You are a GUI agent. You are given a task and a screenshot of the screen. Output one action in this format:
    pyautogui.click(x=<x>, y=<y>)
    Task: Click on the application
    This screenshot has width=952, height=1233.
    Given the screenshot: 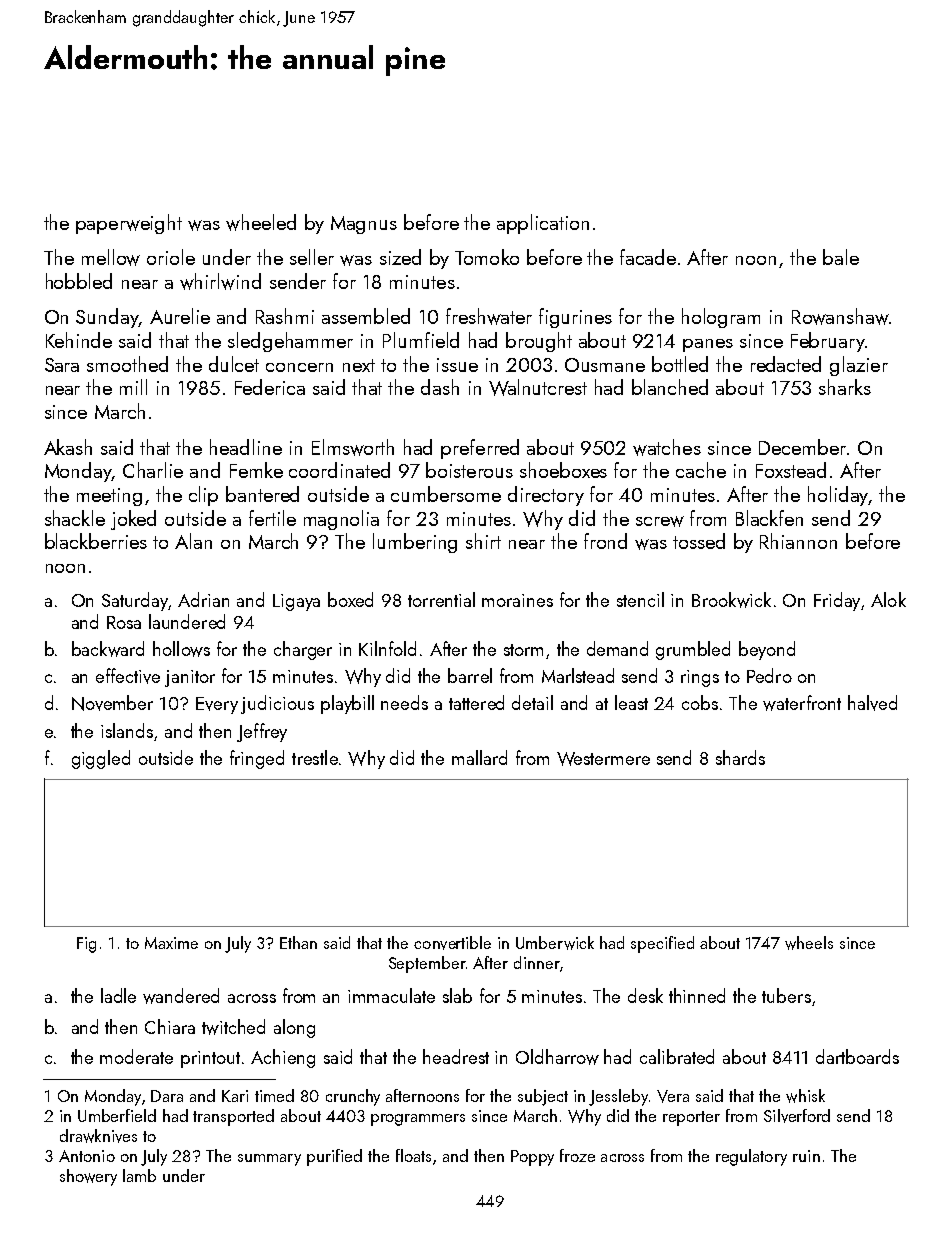 What is the action you would take?
    pyautogui.click(x=543, y=224)
